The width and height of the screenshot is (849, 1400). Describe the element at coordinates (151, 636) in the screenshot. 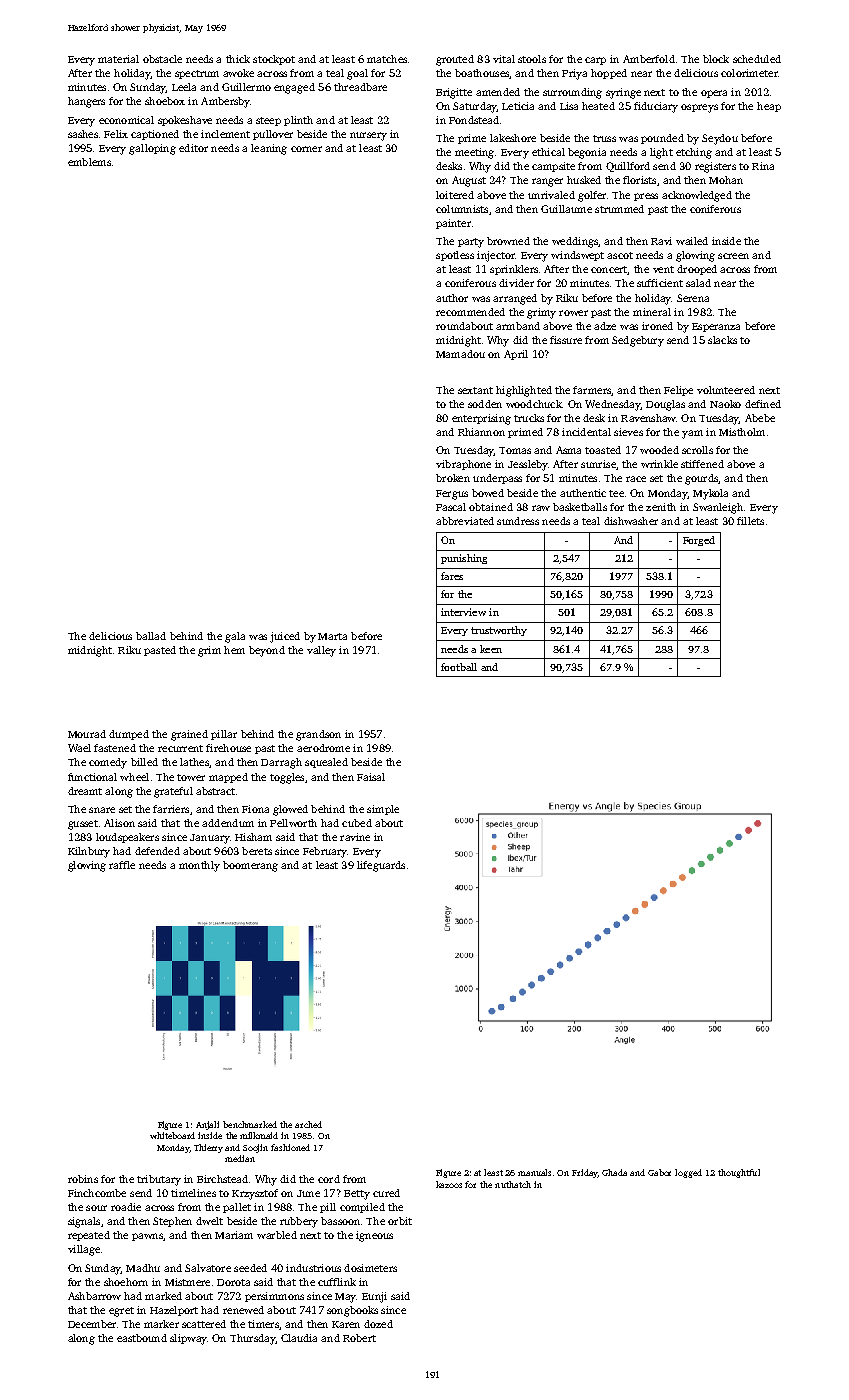

I see `ballad` at that location.
